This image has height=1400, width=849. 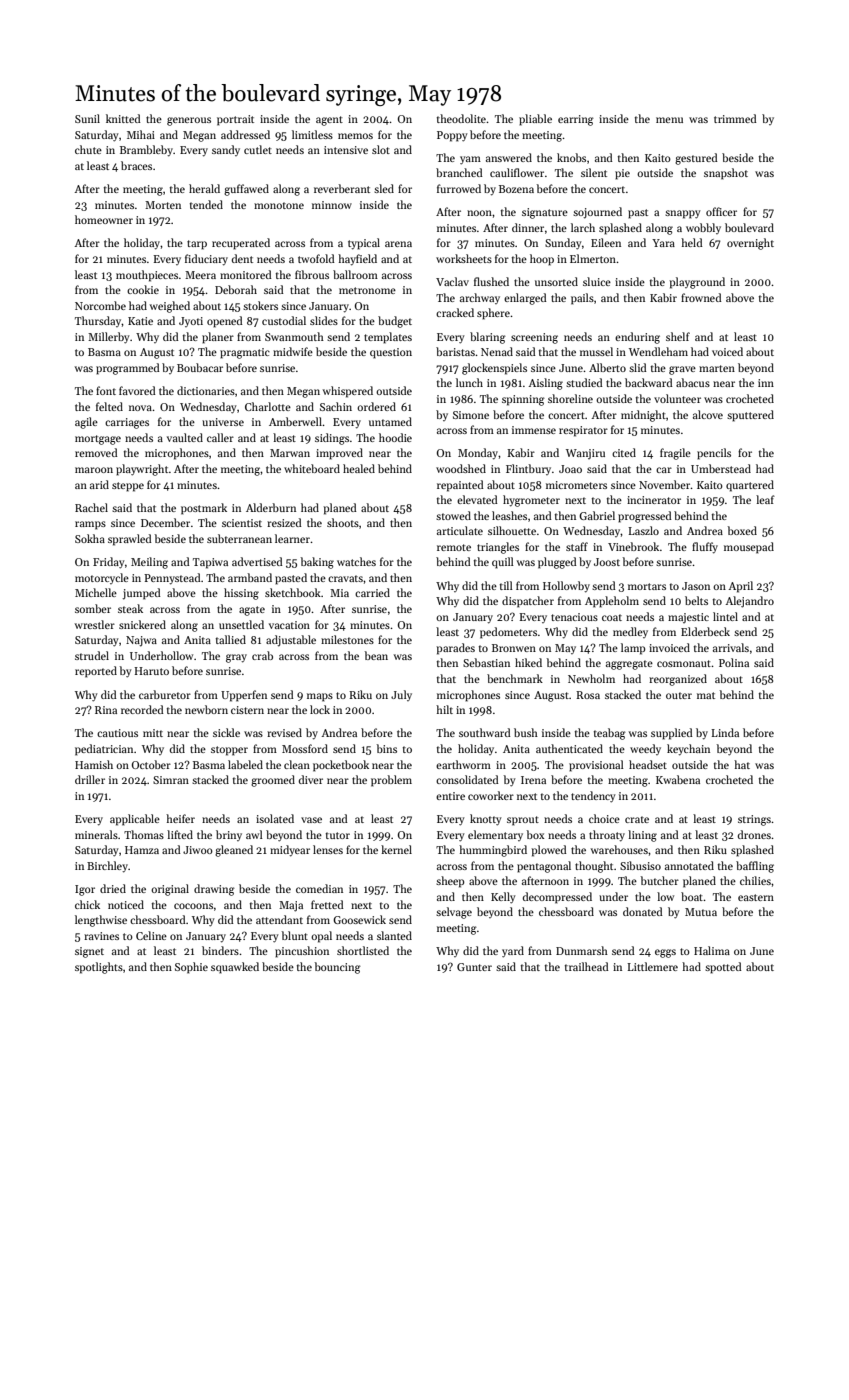 What do you see at coordinates (701, 297) in the image?
I see `frowned` at bounding box center [701, 297].
